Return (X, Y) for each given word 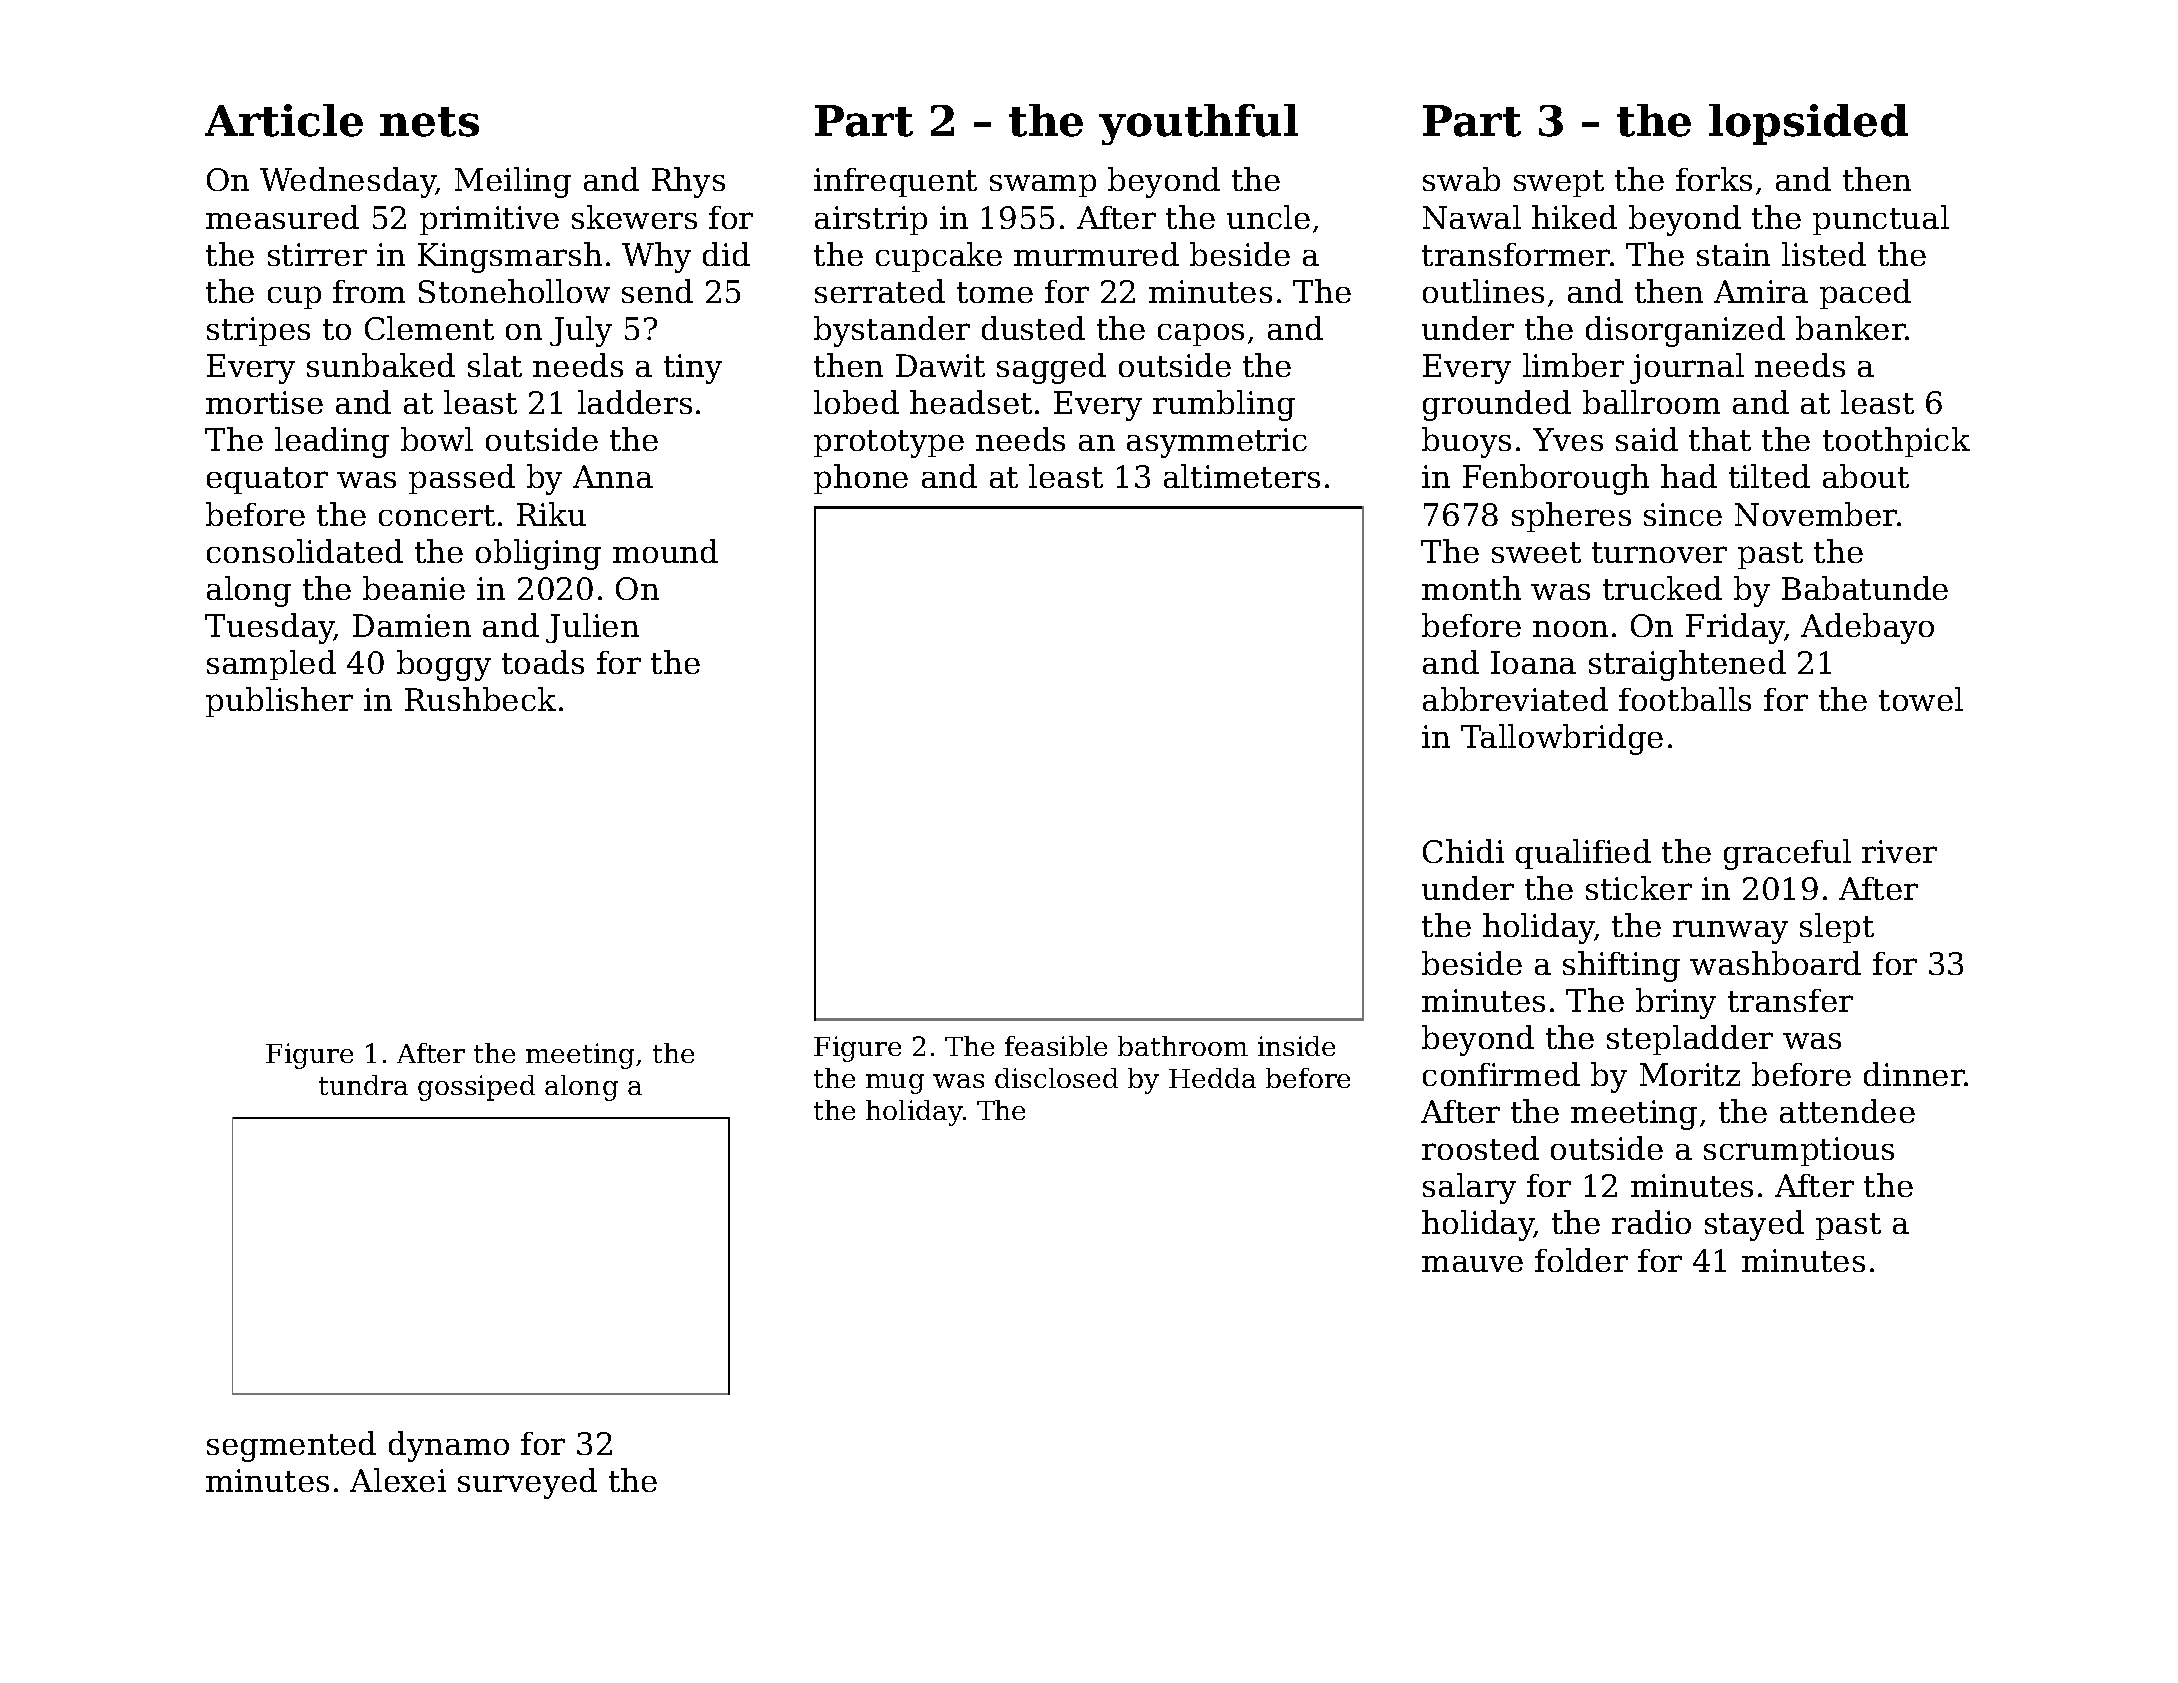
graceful (1787, 854)
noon (1570, 629)
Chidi (1463, 851)
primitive (489, 220)
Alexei (398, 1480)
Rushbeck (480, 699)
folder (1581, 1260)
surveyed (527, 1483)
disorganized (1685, 331)
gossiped (476, 1088)
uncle (1268, 217)
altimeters (1242, 476)
